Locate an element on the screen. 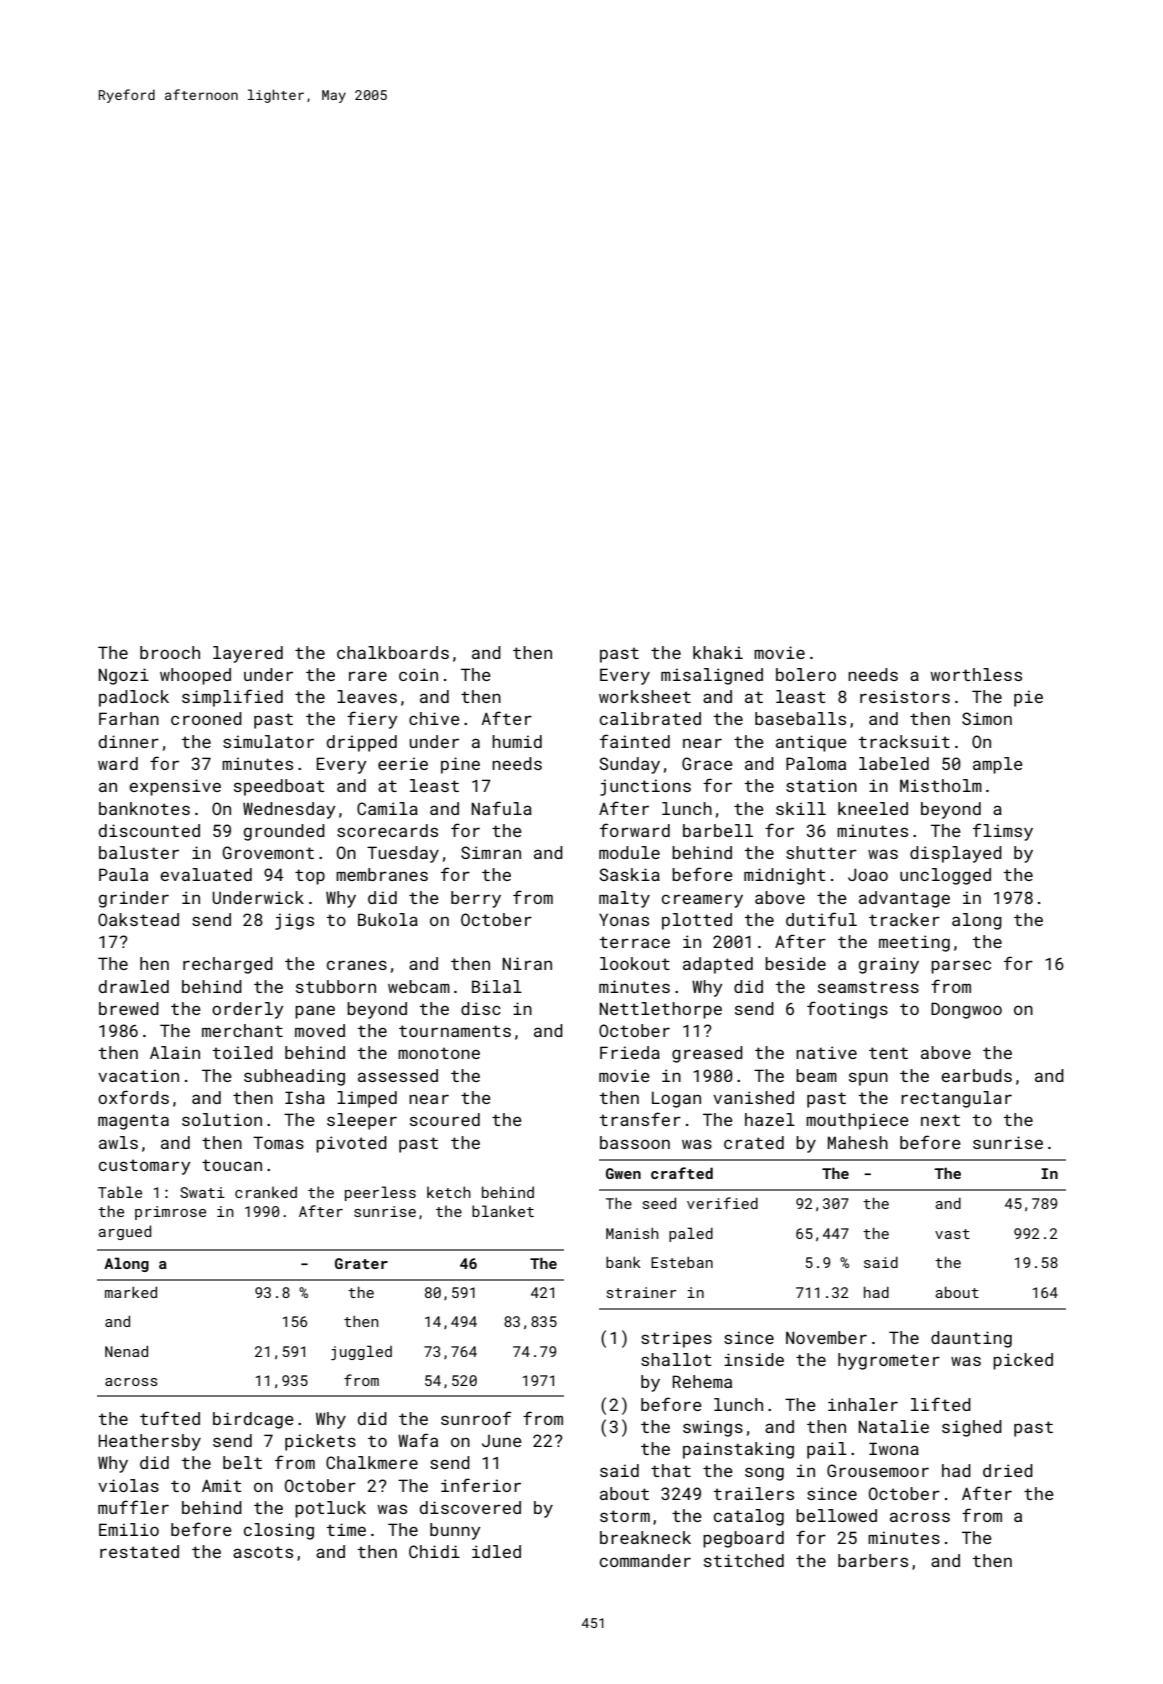  bolero is located at coordinates (806, 674).
